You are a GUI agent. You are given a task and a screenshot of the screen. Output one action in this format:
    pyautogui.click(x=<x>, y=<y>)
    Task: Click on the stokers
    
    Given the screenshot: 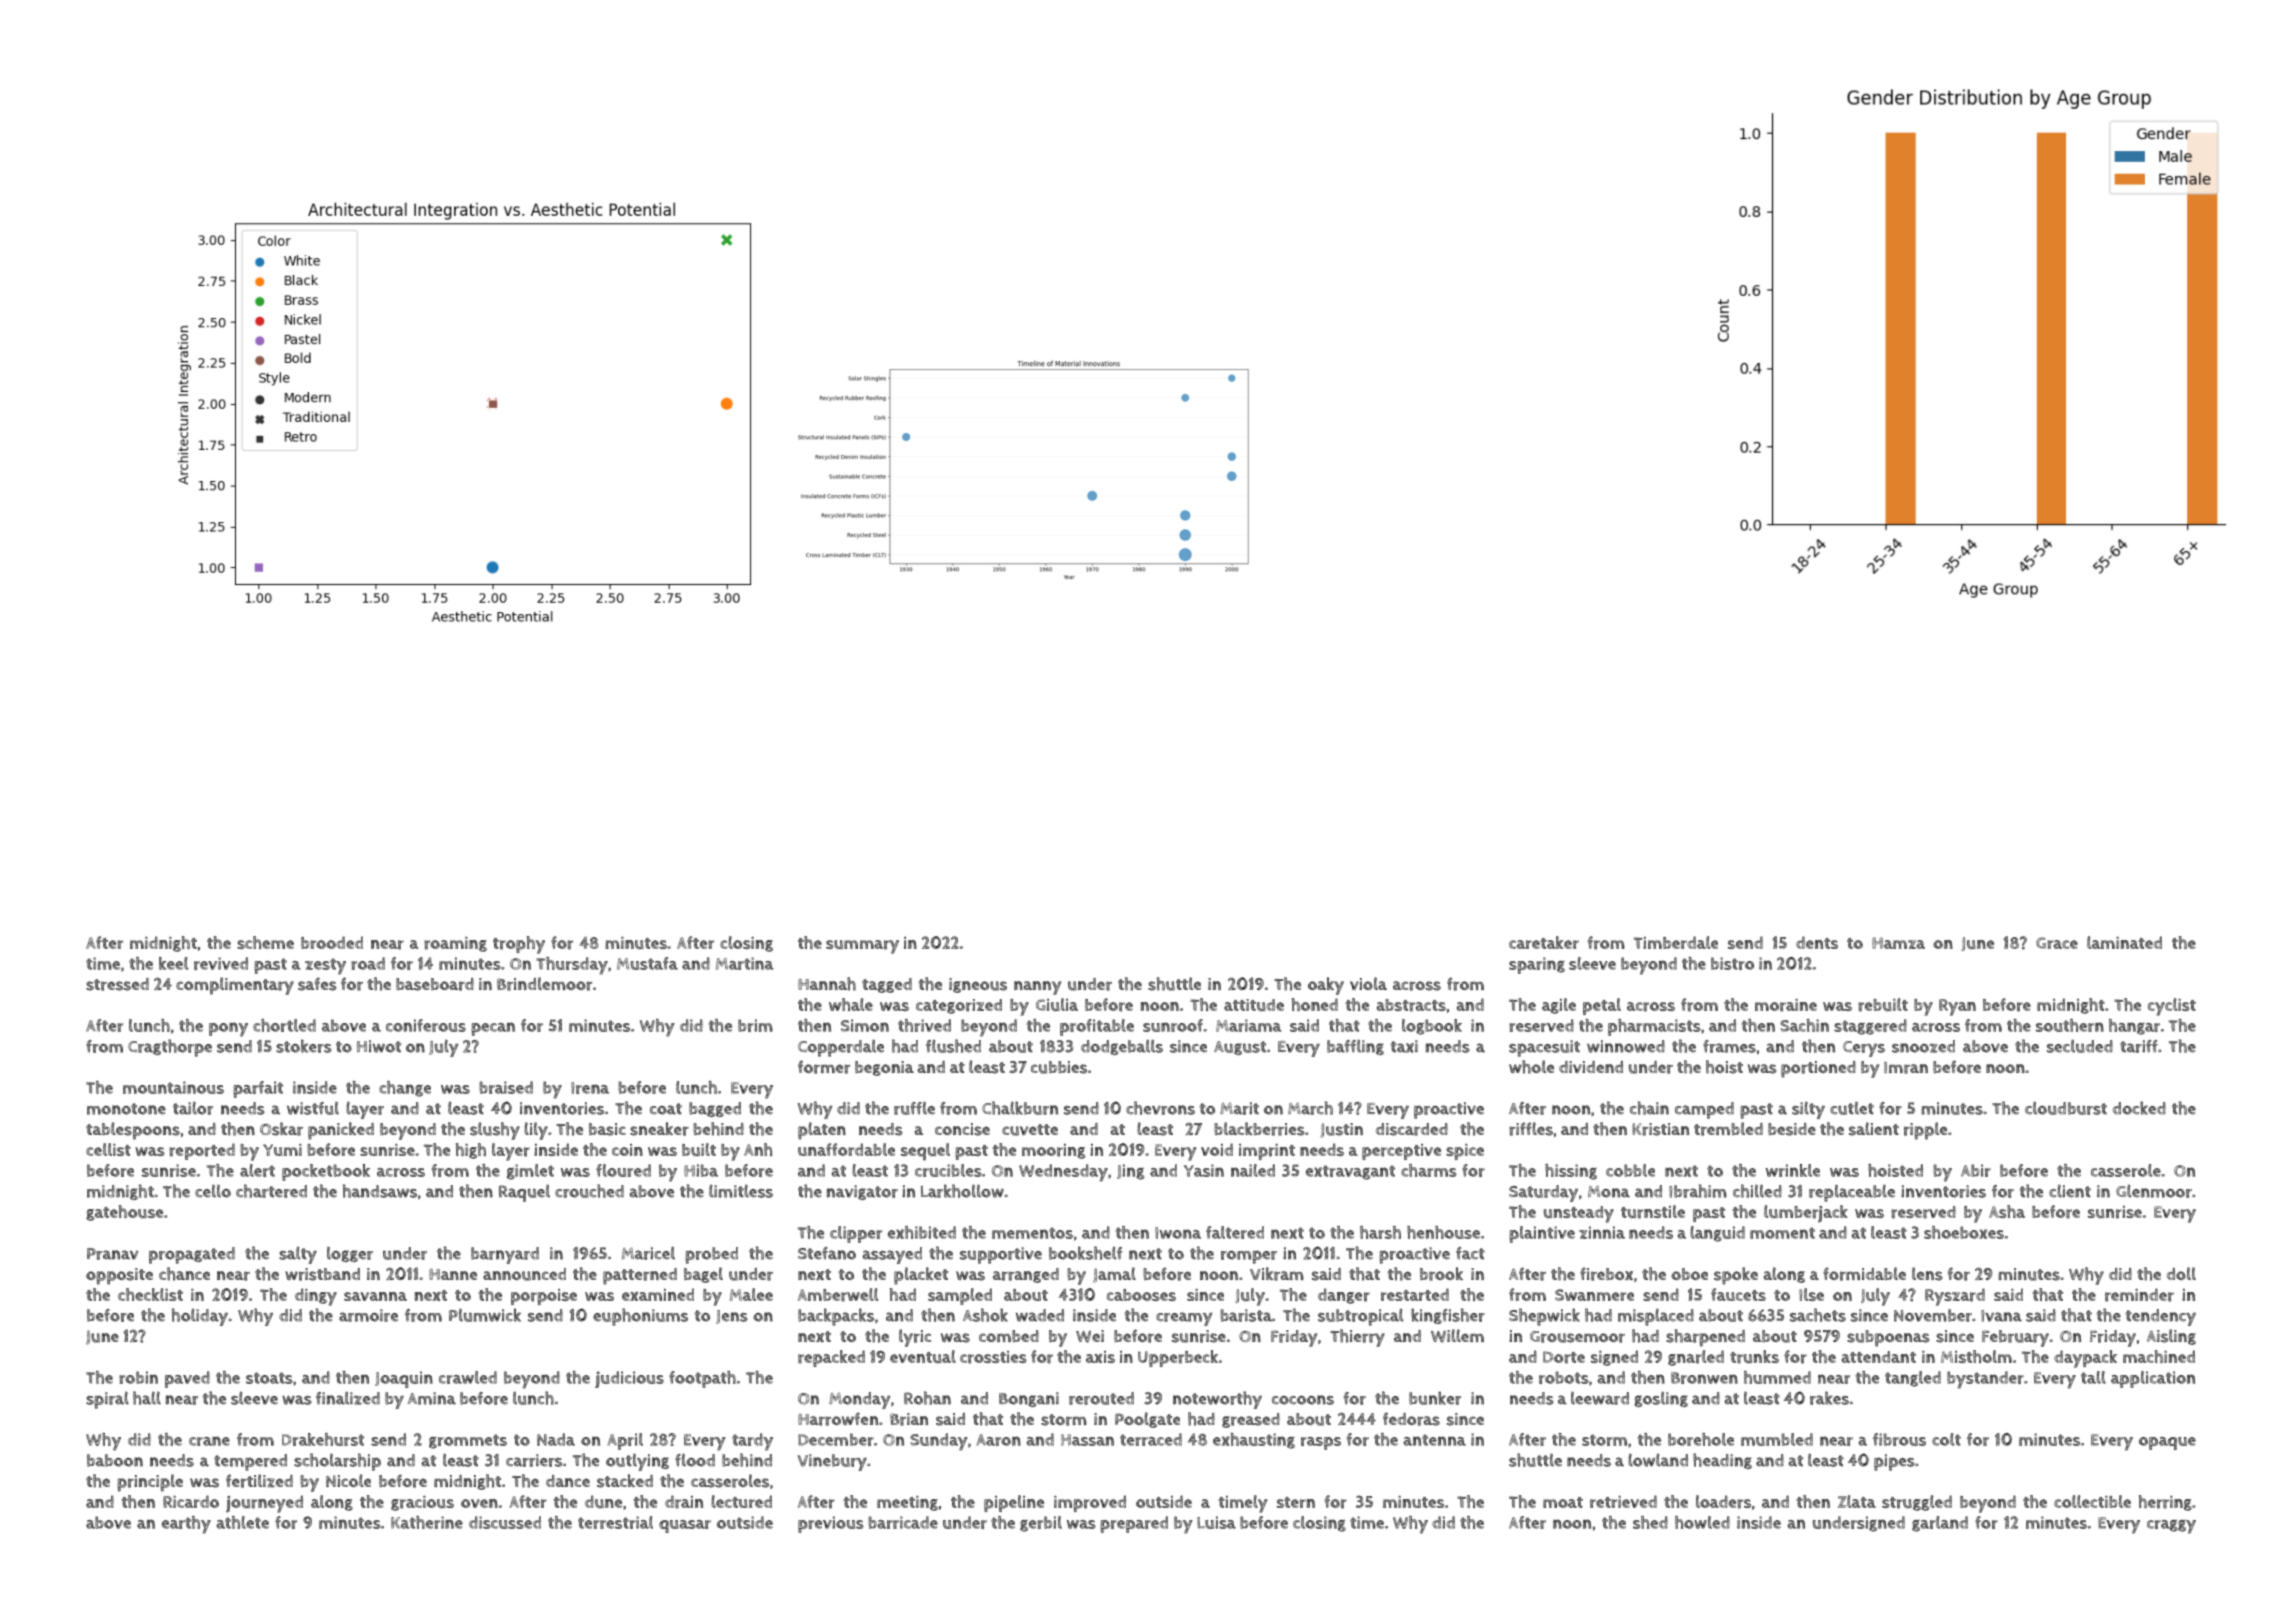 What is the action you would take?
    pyautogui.click(x=304, y=1046)
